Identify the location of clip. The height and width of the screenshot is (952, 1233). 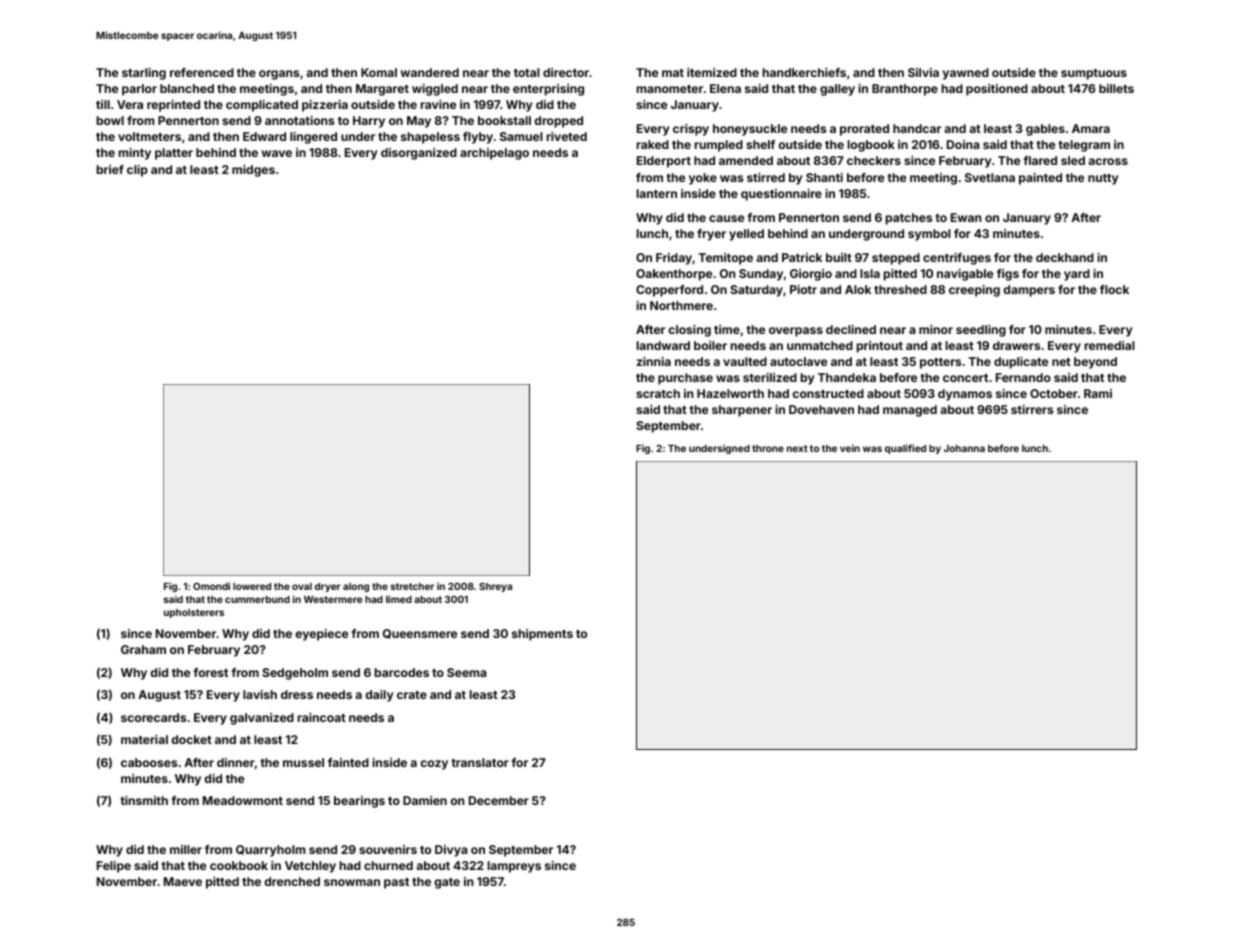
(137, 171).
